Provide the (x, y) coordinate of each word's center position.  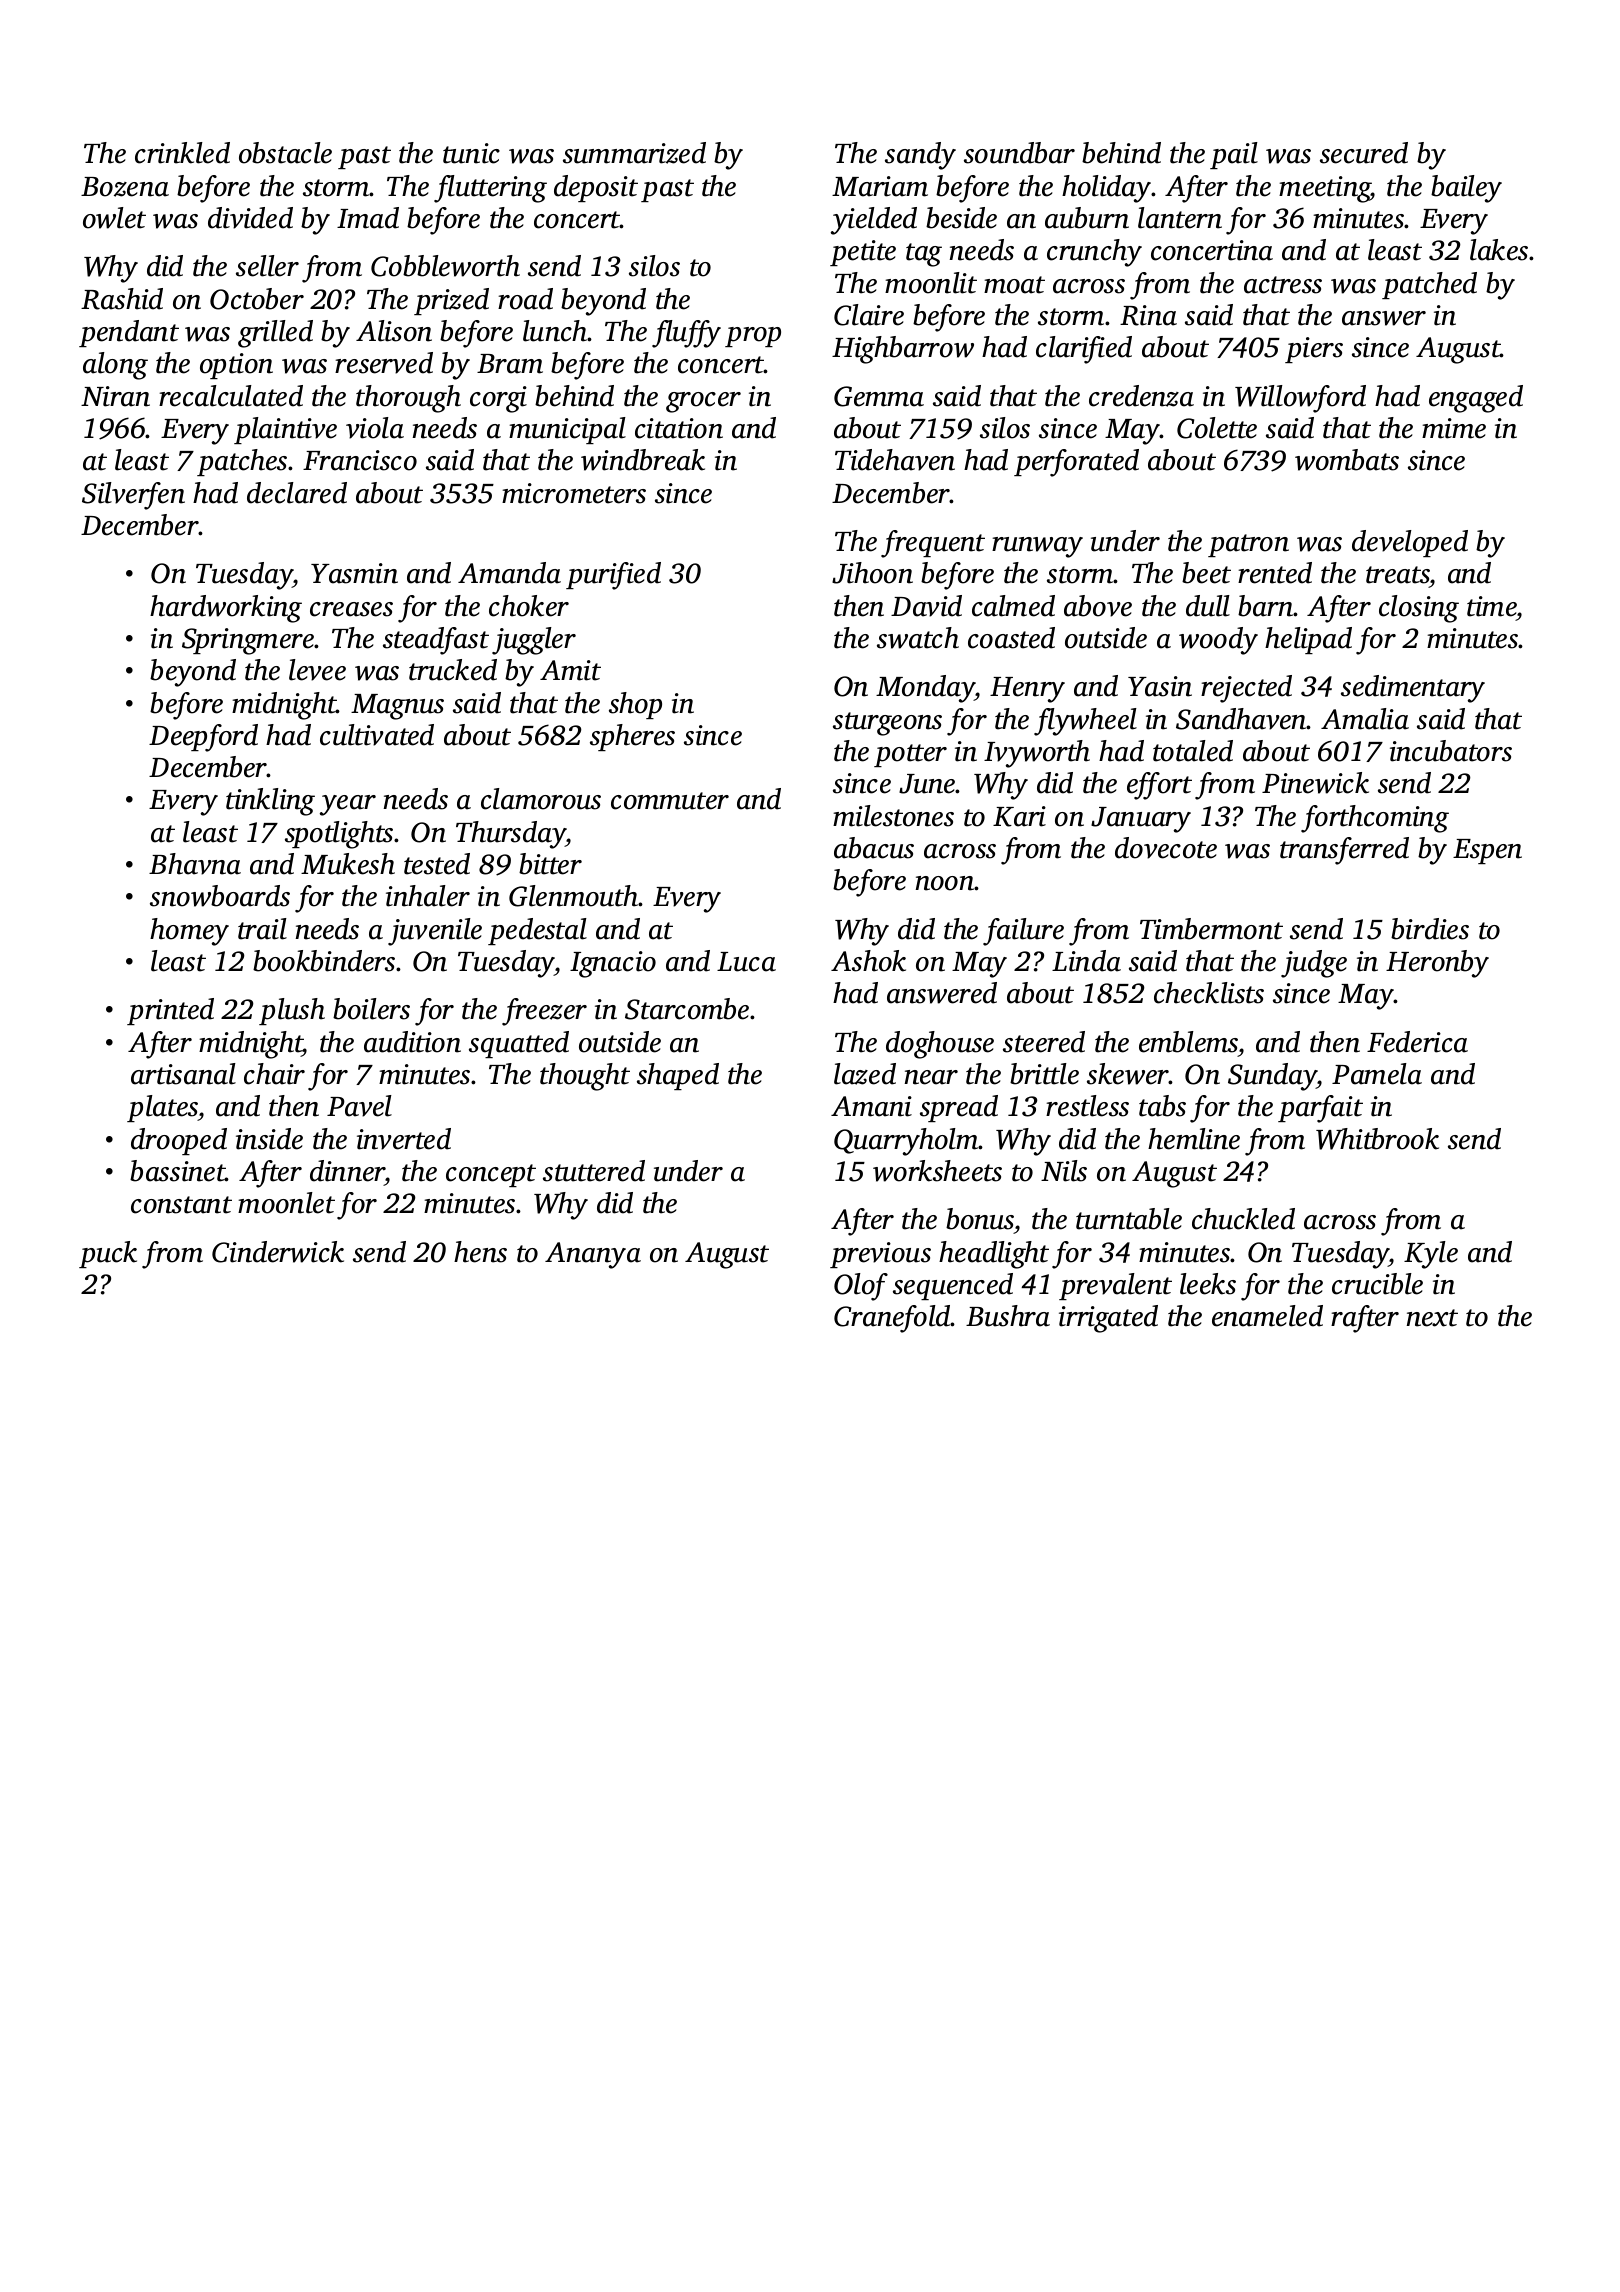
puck (108, 1254)
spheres (632, 737)
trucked (453, 670)
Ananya (593, 1255)
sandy (920, 156)
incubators (1451, 751)
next (1432, 1318)
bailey (1466, 189)
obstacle (285, 153)
